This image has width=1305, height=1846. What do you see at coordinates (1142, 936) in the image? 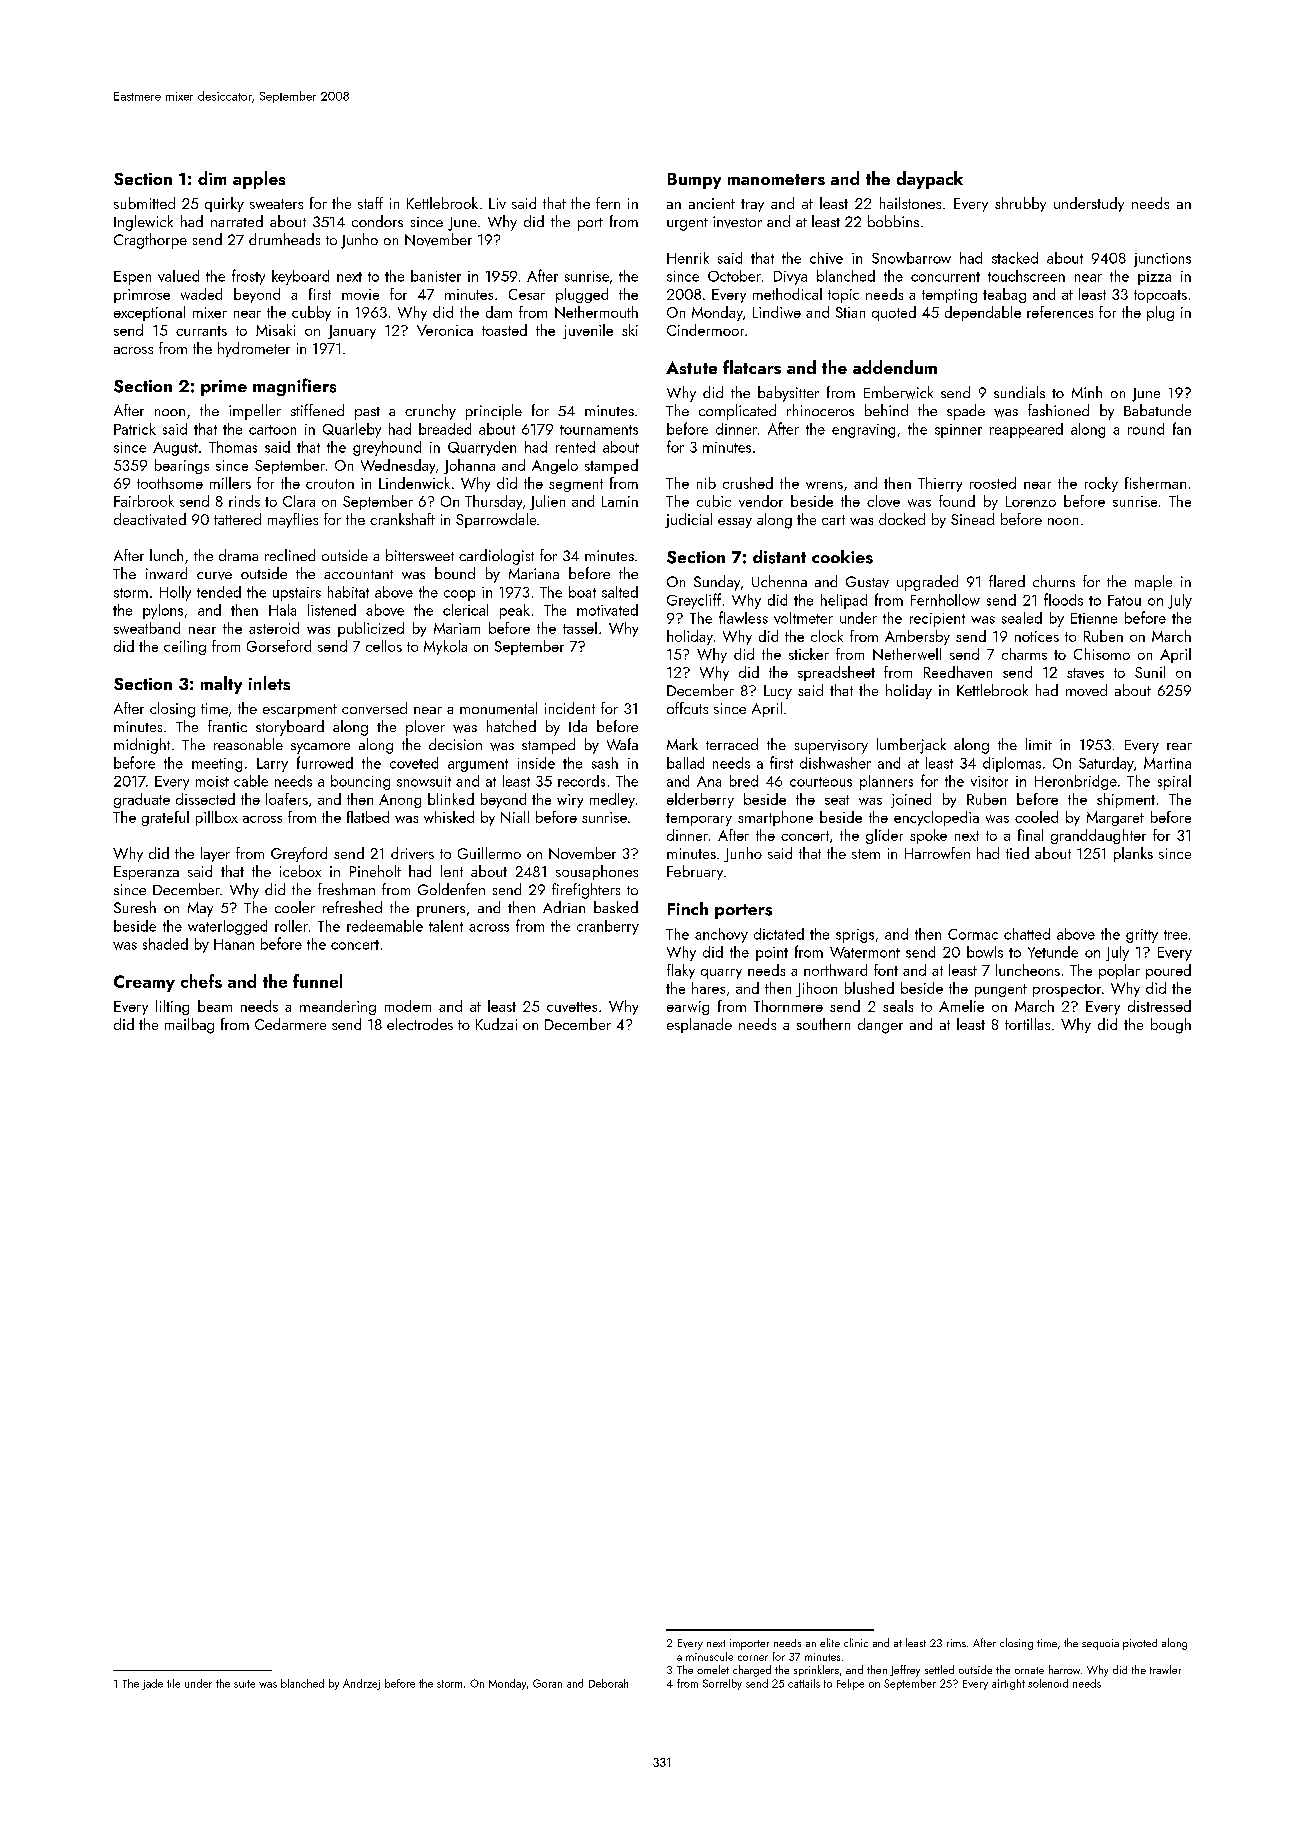
I see `gritty` at bounding box center [1142, 936].
